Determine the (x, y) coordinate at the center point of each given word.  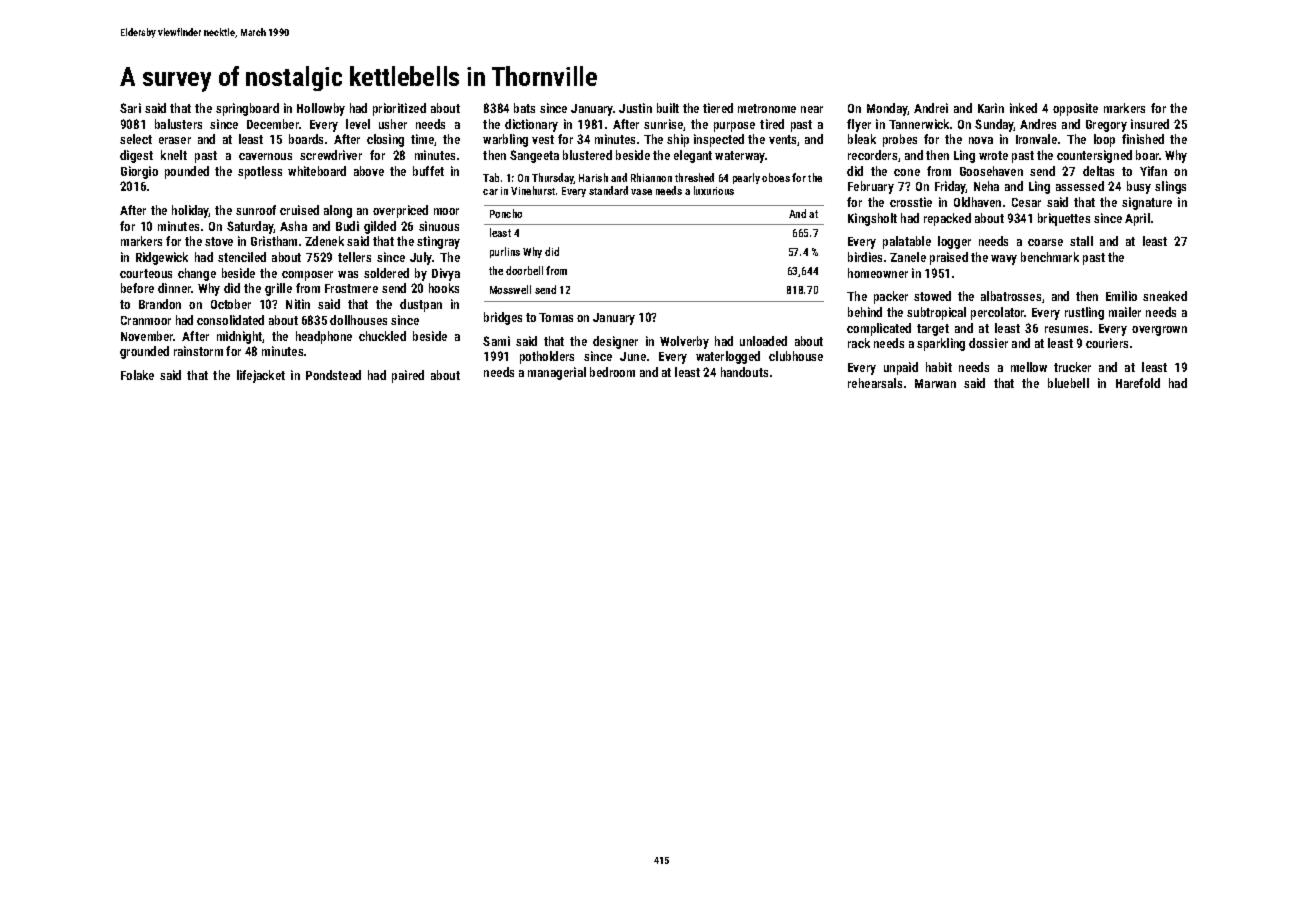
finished (1143, 139)
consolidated (230, 320)
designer (615, 342)
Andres (1038, 124)
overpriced (400, 211)
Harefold (1138, 383)
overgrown (1159, 331)
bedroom (612, 372)
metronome (767, 108)
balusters (178, 124)
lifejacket (261, 376)
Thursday (553, 178)
